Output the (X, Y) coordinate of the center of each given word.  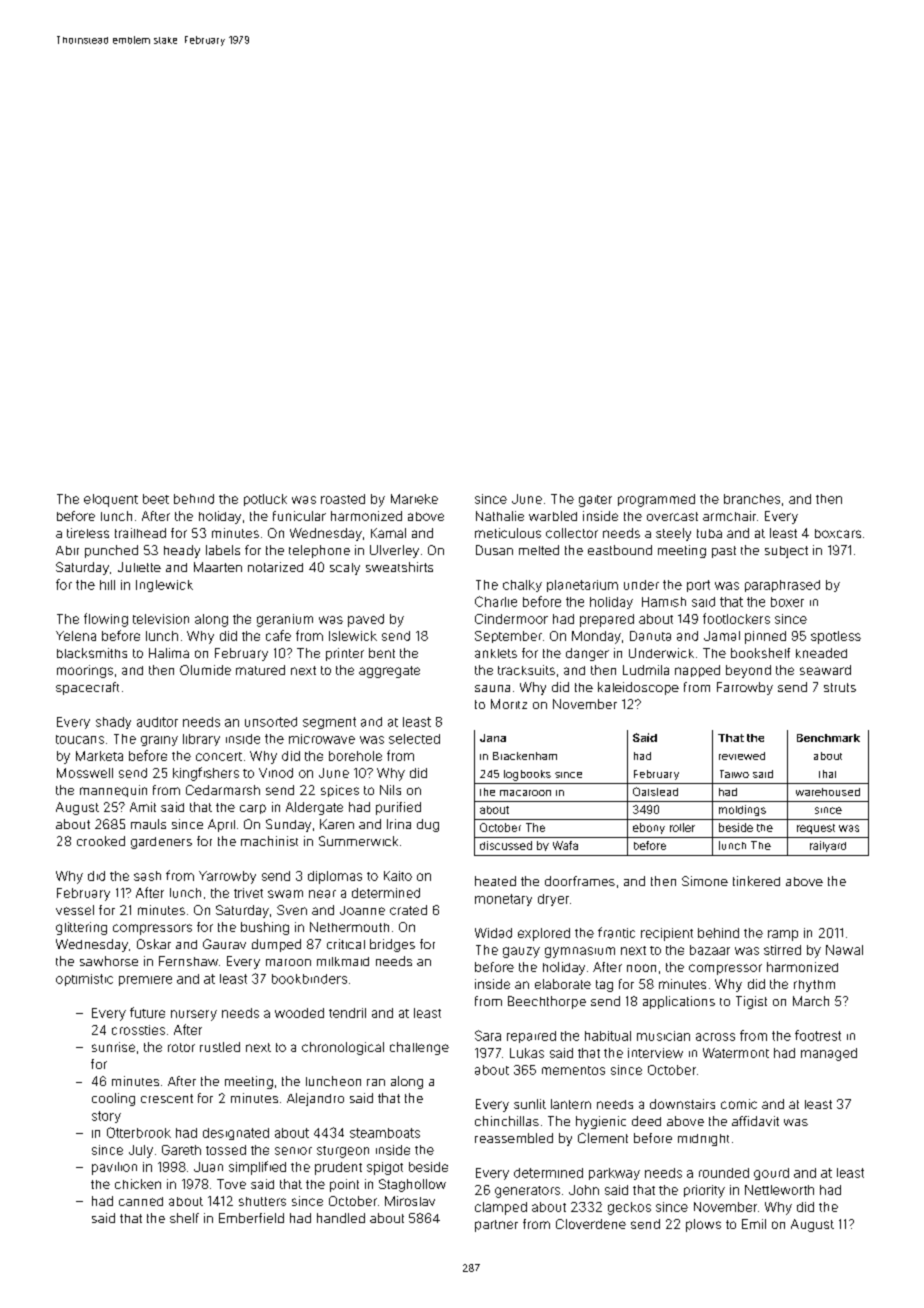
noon (641, 968)
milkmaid (343, 961)
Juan (208, 1167)
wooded (299, 1013)
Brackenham (525, 756)
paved (366, 620)
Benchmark (828, 738)
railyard (828, 846)
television (161, 619)
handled (341, 1218)
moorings (85, 671)
